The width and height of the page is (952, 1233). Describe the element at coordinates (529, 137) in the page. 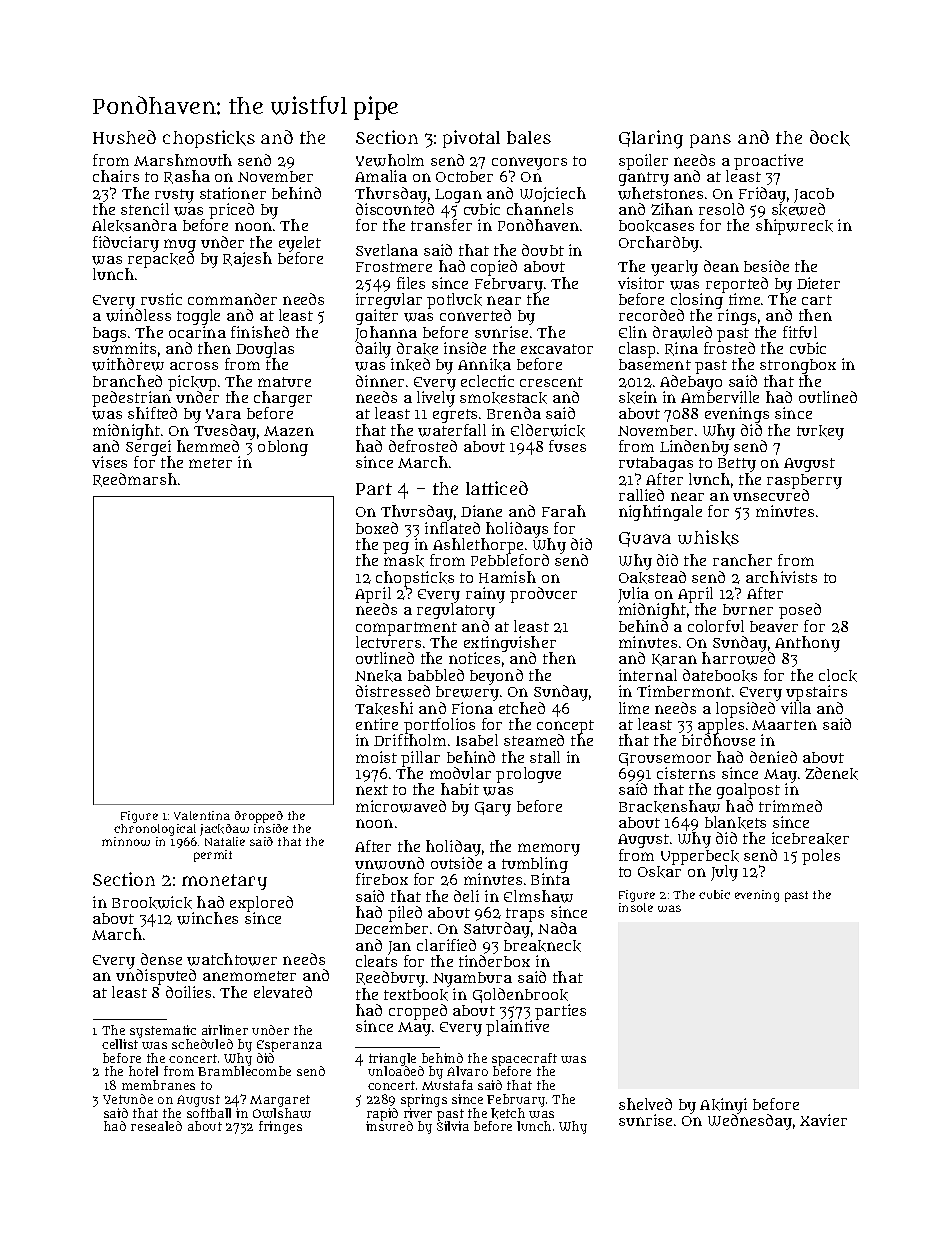

I see `bales` at that location.
